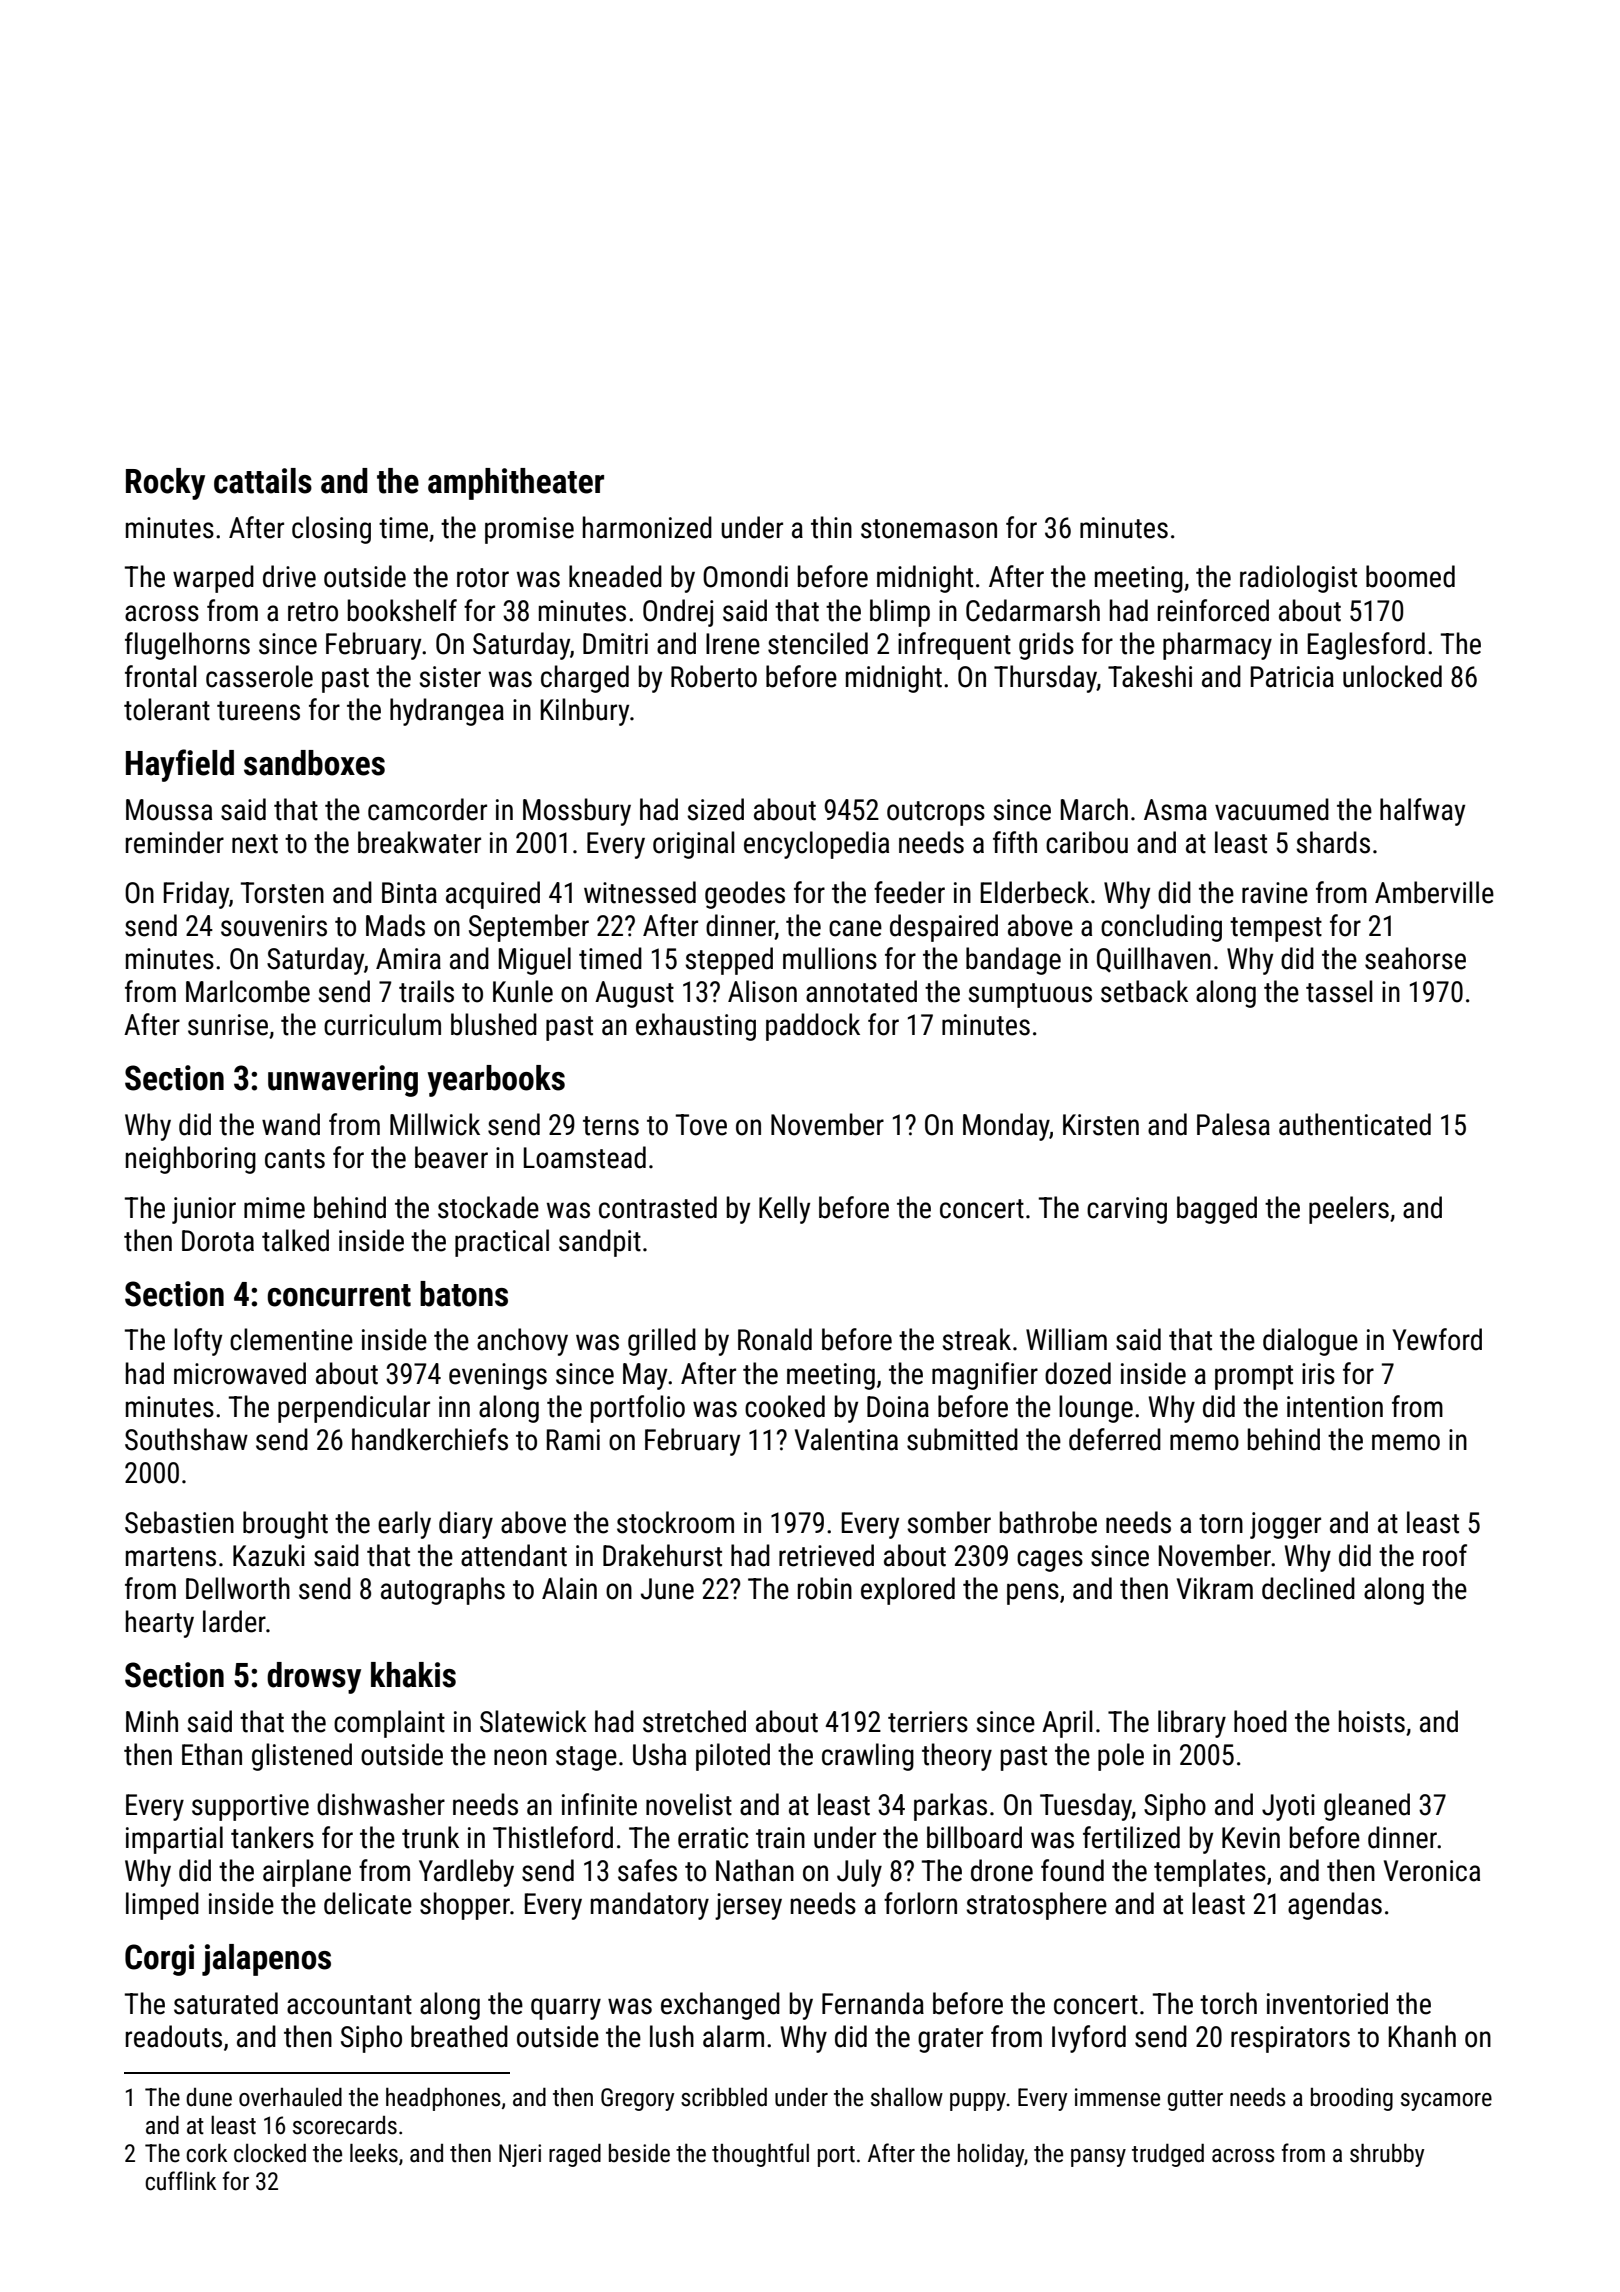  What do you see at coordinates (451, 1157) in the screenshot?
I see `beaver` at bounding box center [451, 1157].
